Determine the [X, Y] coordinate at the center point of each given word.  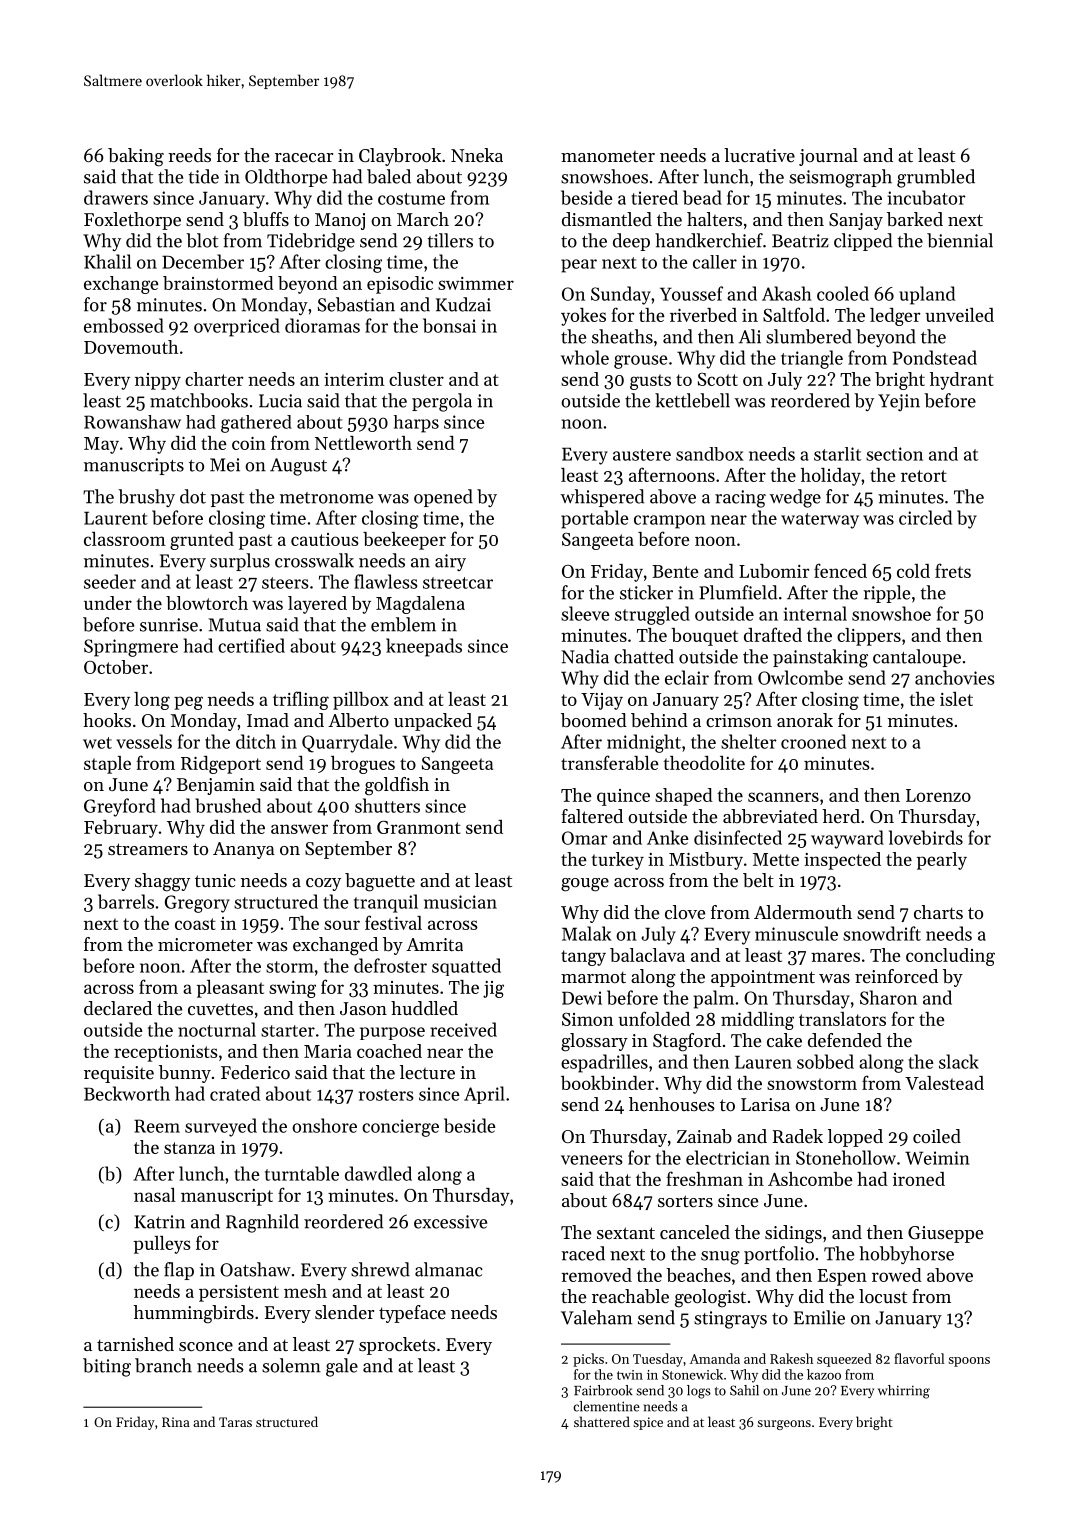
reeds [189, 155]
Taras [235, 1422]
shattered [602, 1421]
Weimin [937, 1158]
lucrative [759, 155]
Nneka [477, 155]
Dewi [582, 998]
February [121, 829]
